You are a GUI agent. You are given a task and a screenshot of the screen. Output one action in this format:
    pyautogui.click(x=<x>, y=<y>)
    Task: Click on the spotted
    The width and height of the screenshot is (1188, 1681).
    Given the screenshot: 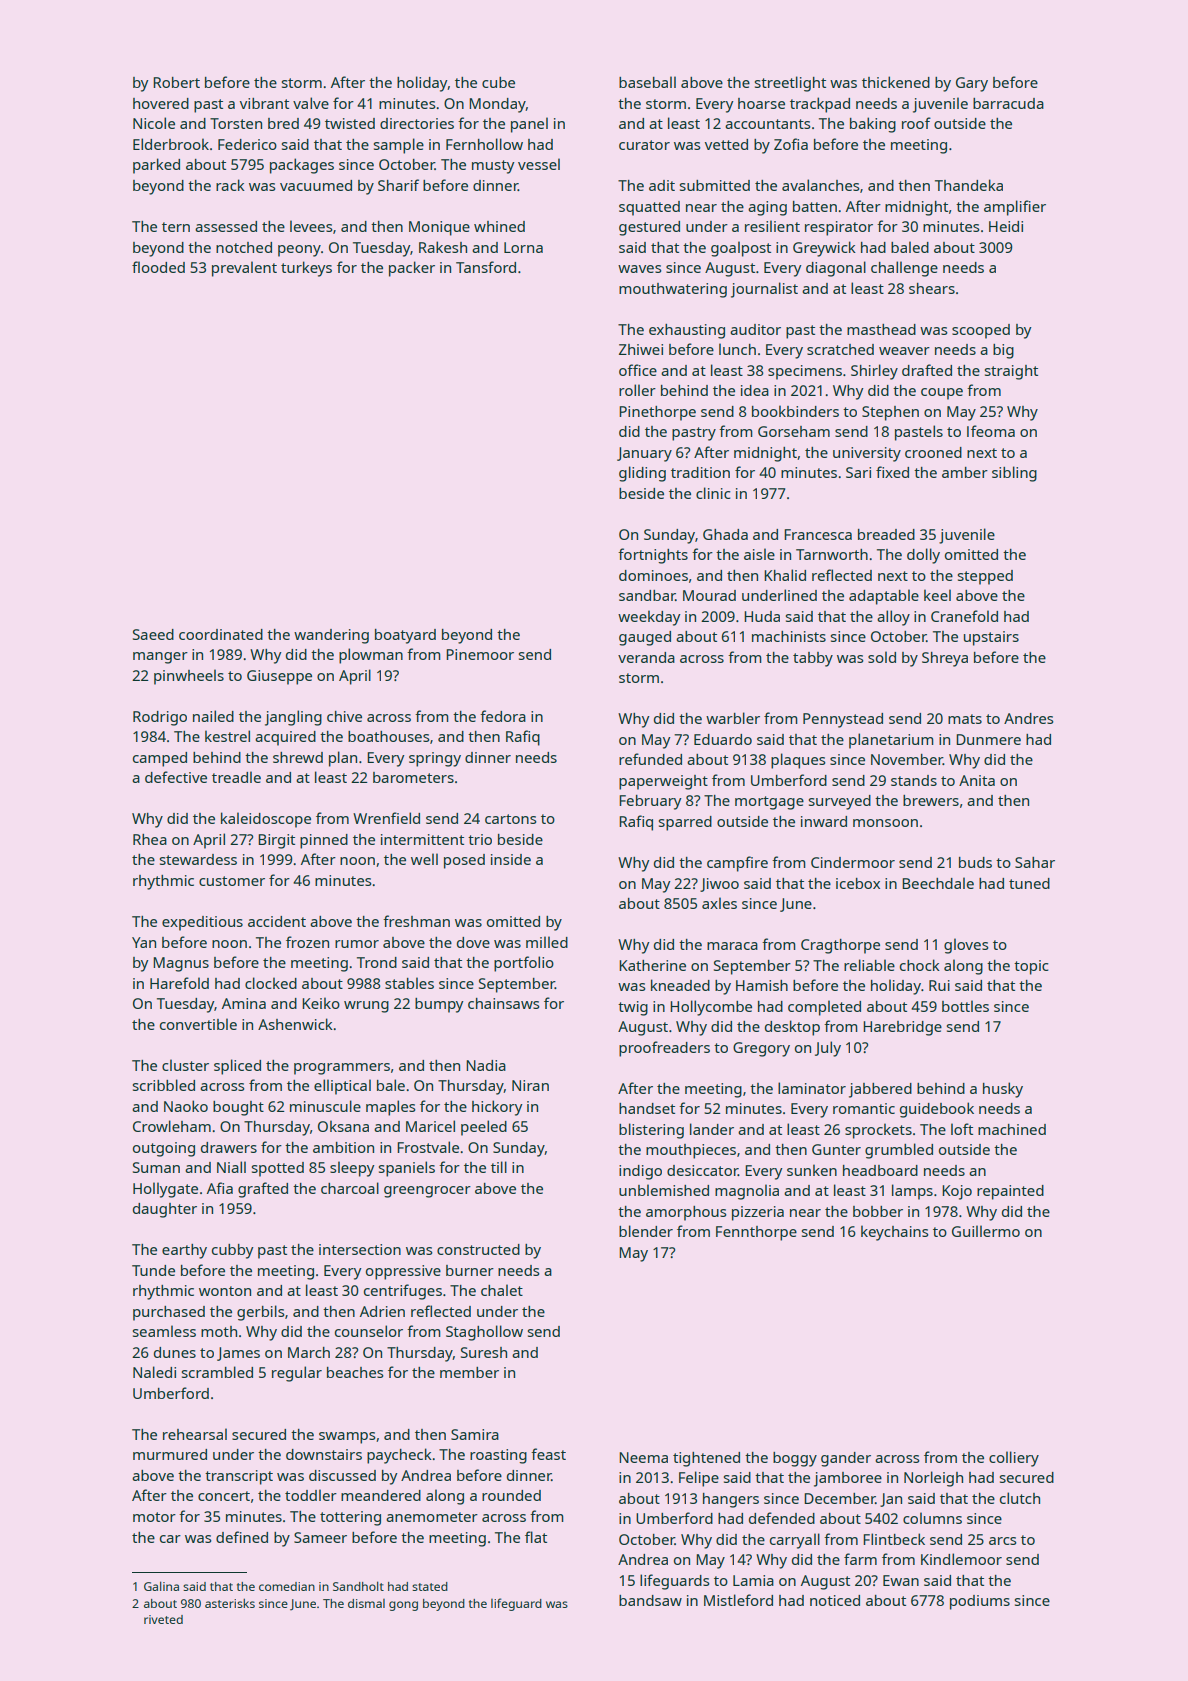 What is the action you would take?
    pyautogui.click(x=278, y=1169)
